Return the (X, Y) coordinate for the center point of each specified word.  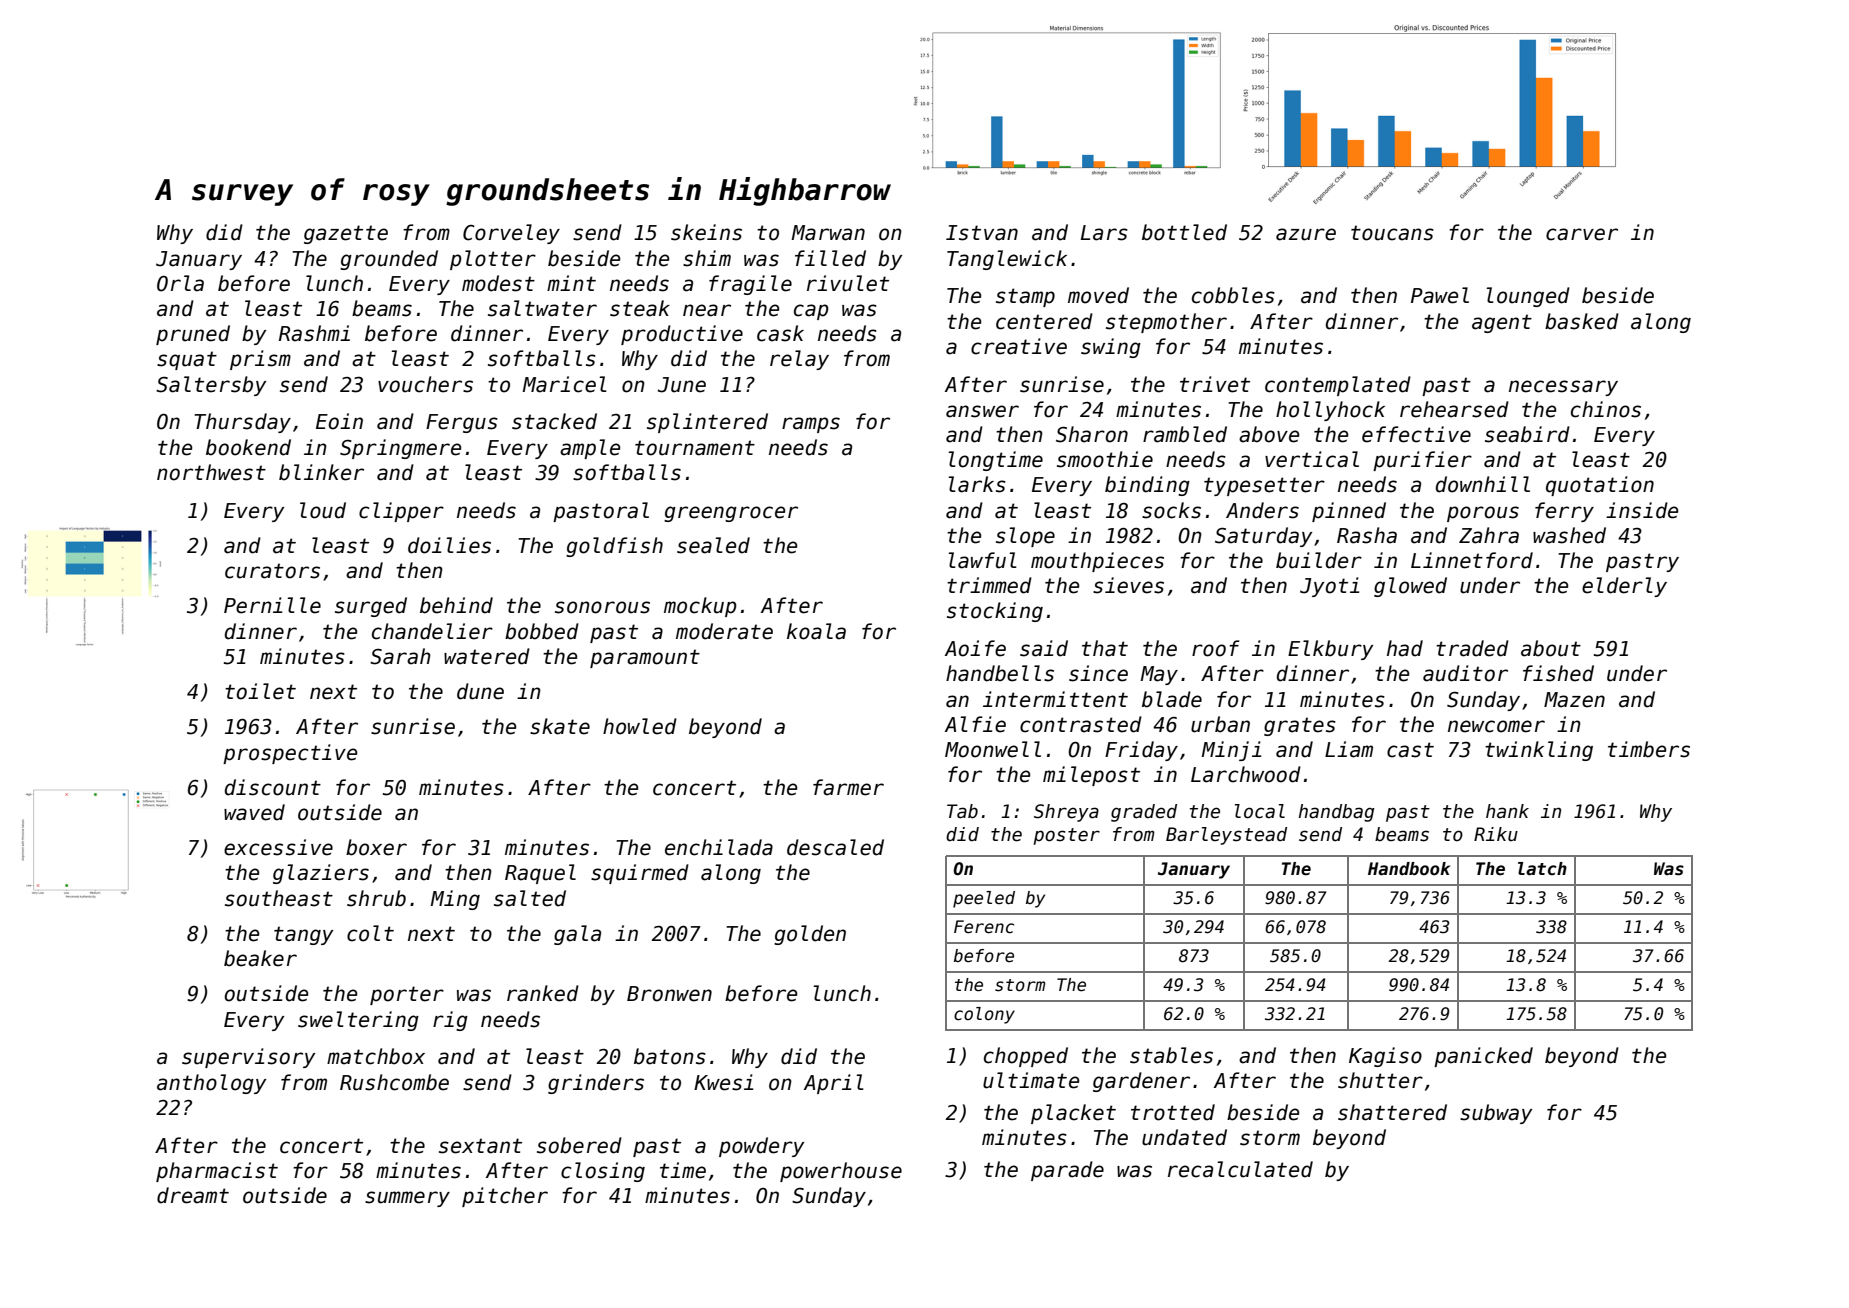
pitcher (505, 1197)
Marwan (828, 233)
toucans (1392, 233)
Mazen (1574, 700)
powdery (761, 1147)
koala (816, 631)
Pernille (272, 605)
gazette (346, 234)
